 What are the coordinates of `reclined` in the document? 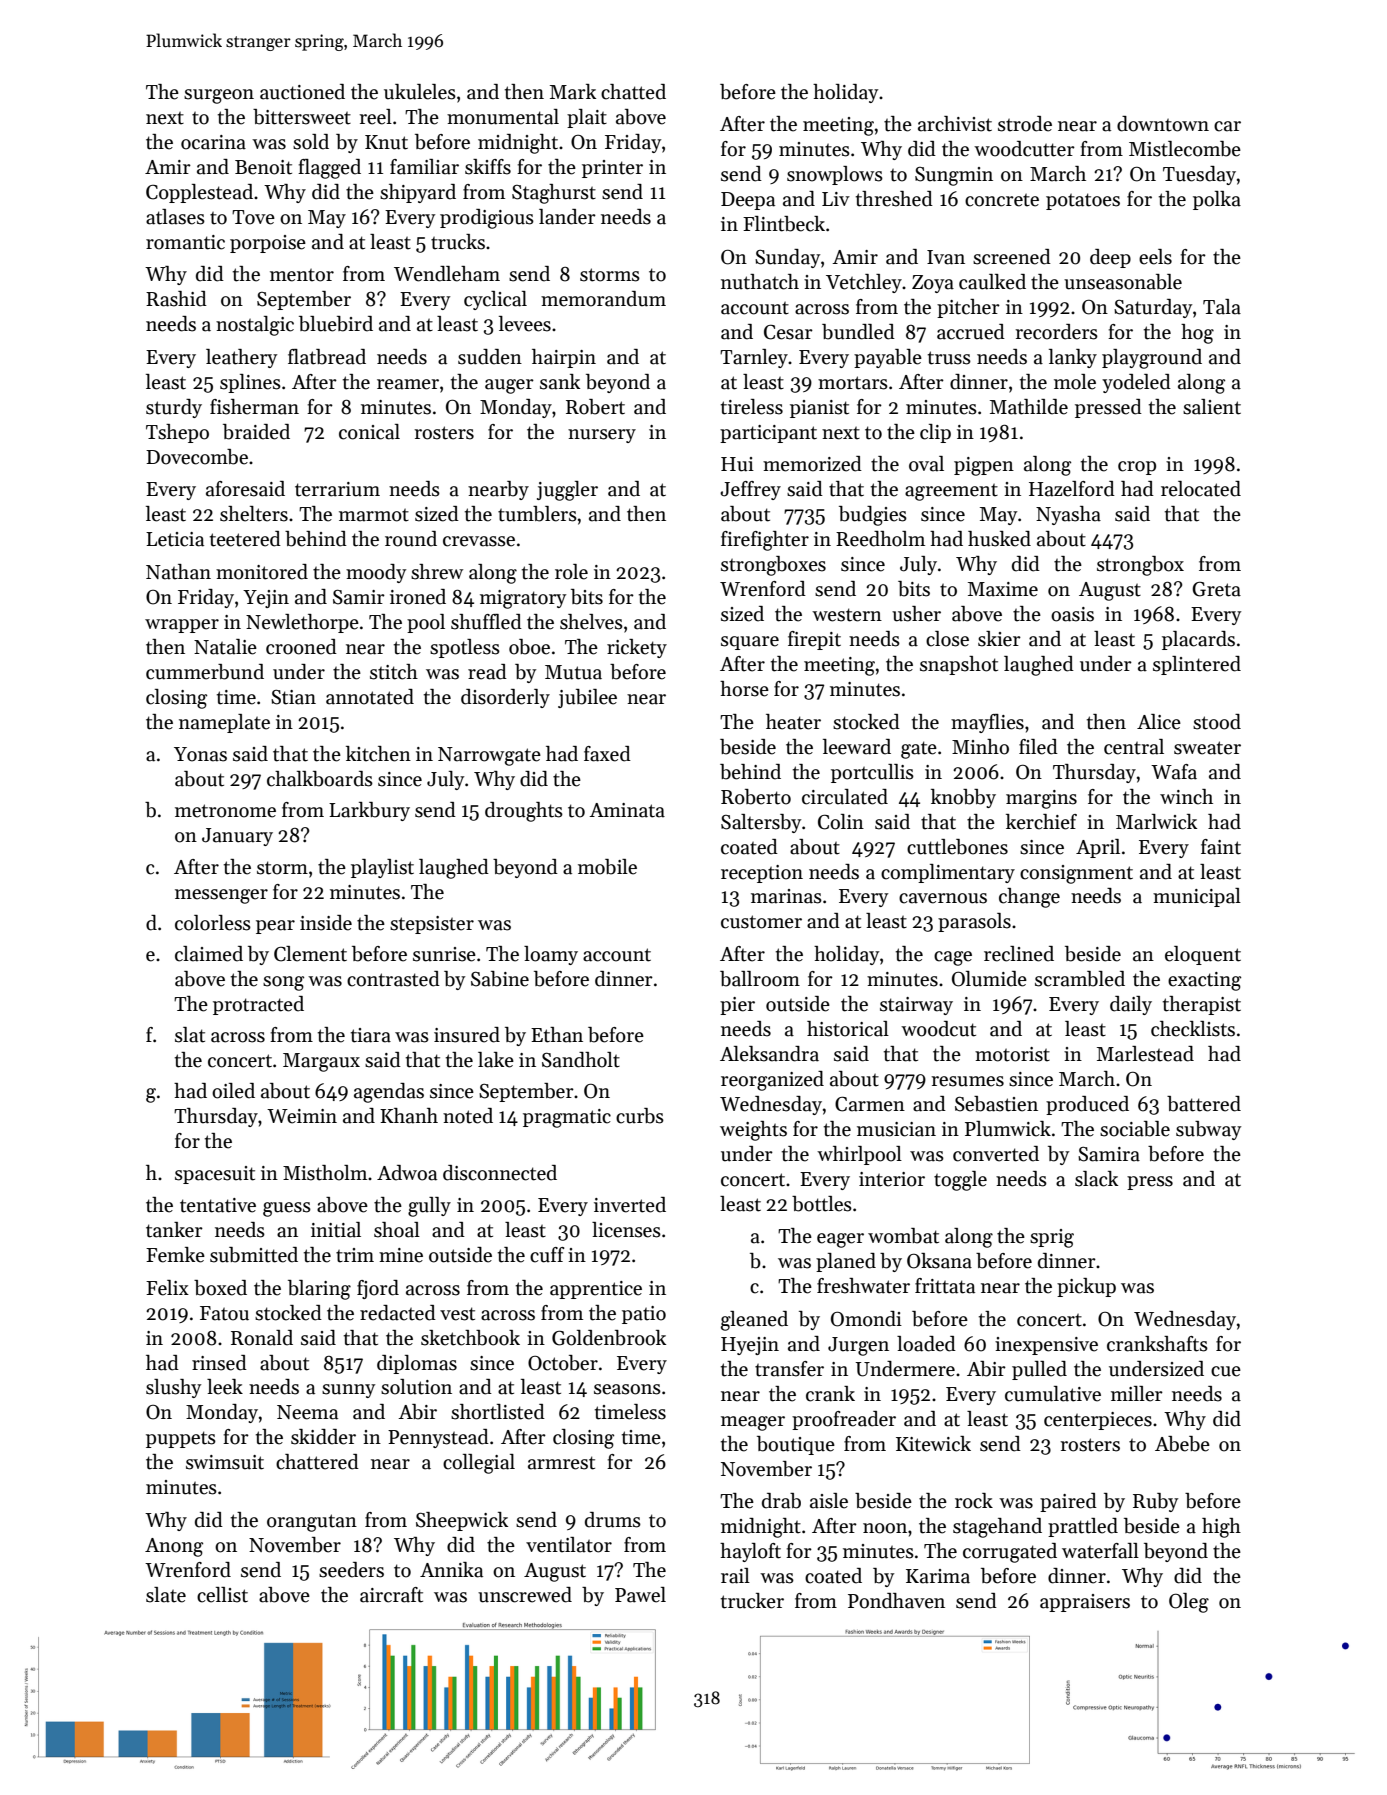 It's located at (1019, 954).
